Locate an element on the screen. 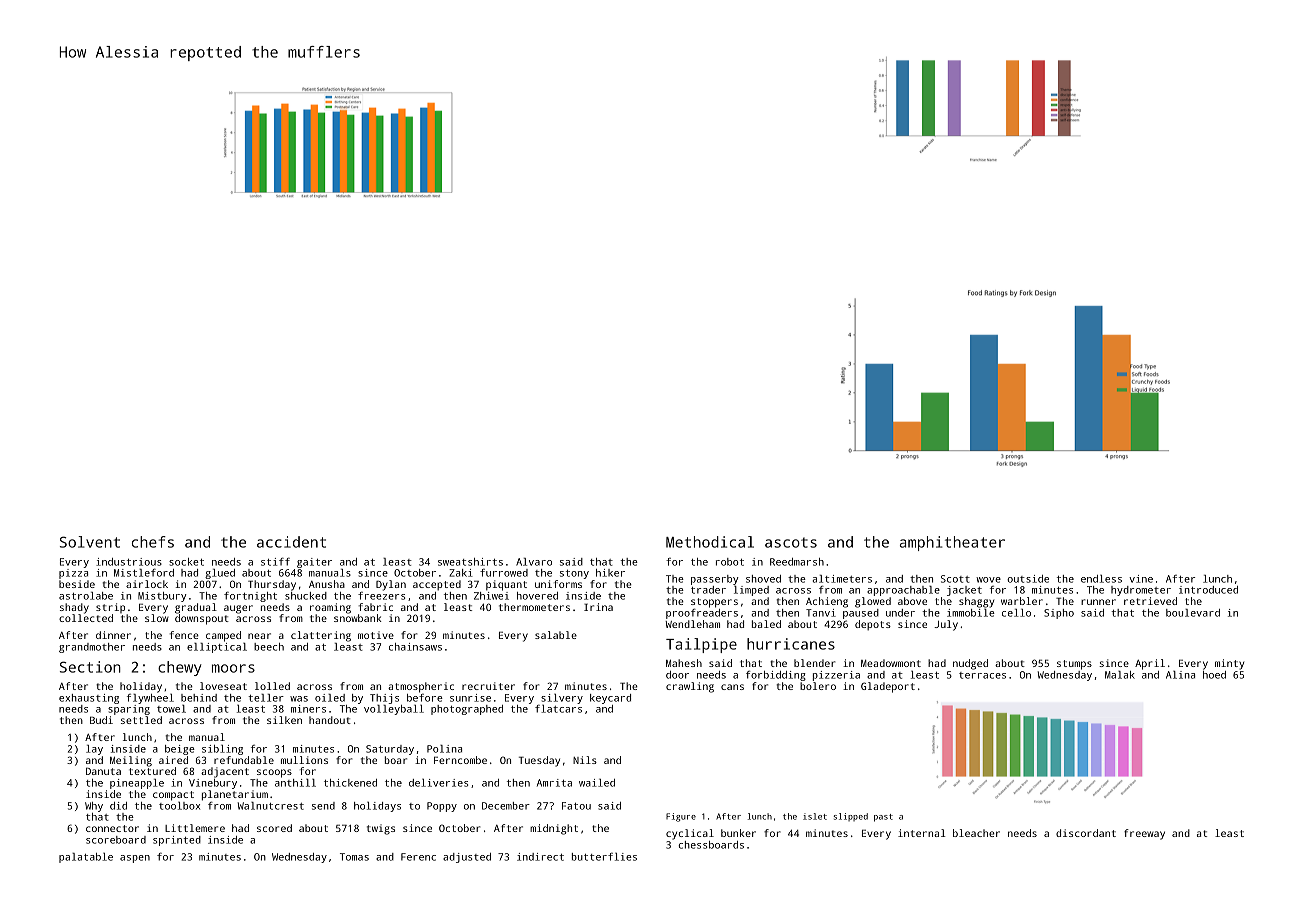  amphitheater is located at coordinates (952, 543).
